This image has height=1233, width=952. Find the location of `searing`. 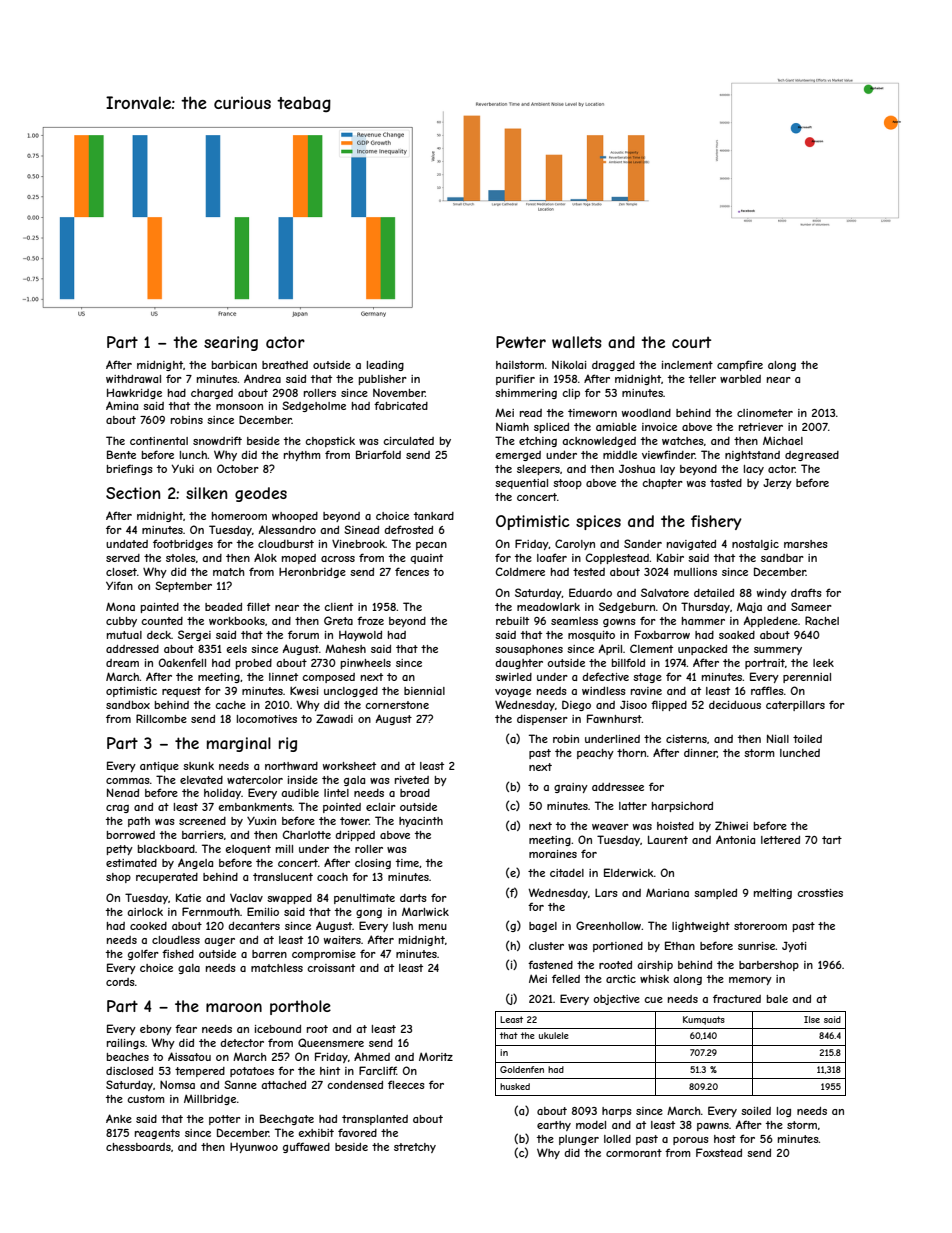

searing is located at coordinates (231, 343).
